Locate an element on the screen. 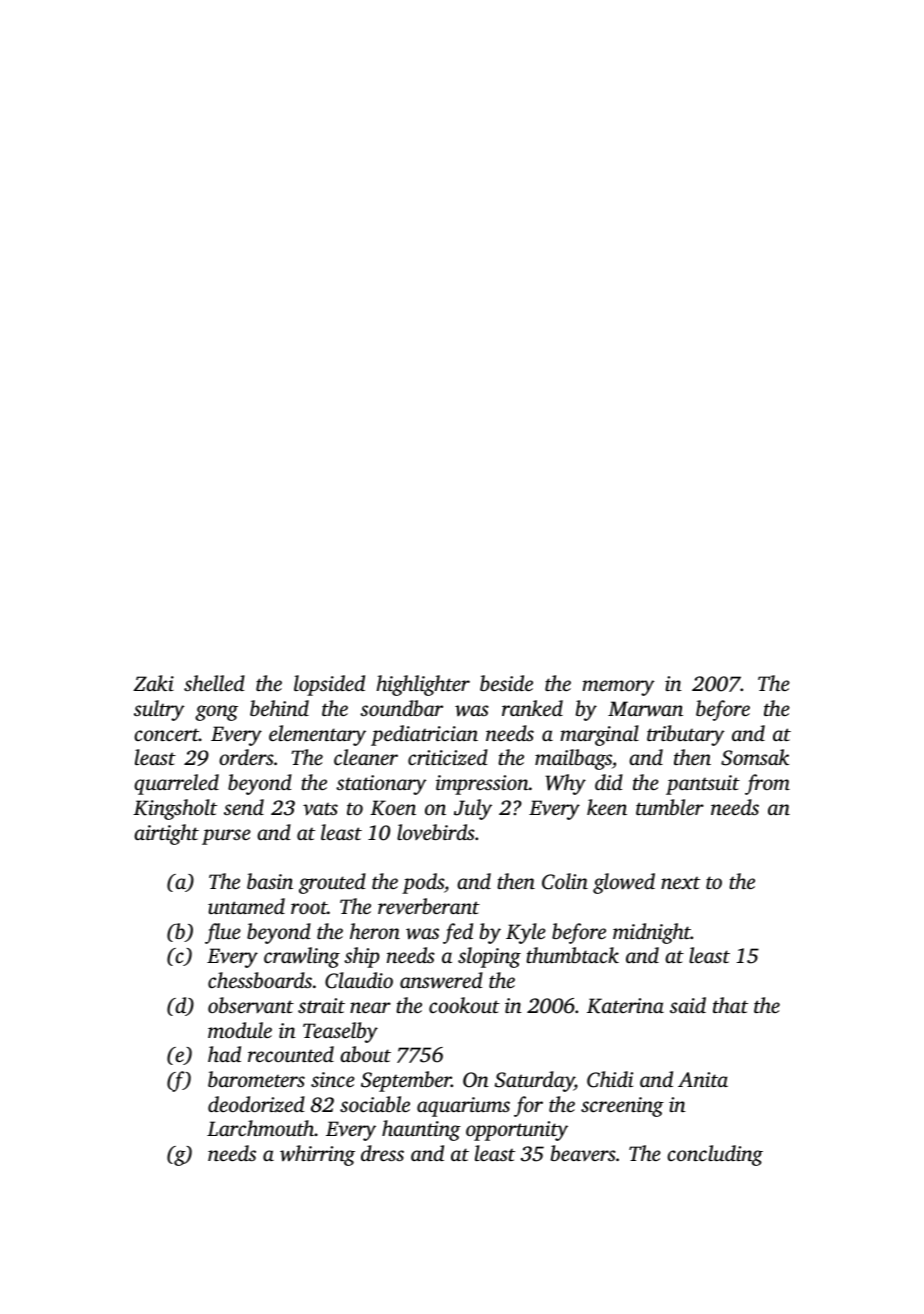 The width and height of the screenshot is (924, 1314). cookout is located at coordinates (464, 1005).
